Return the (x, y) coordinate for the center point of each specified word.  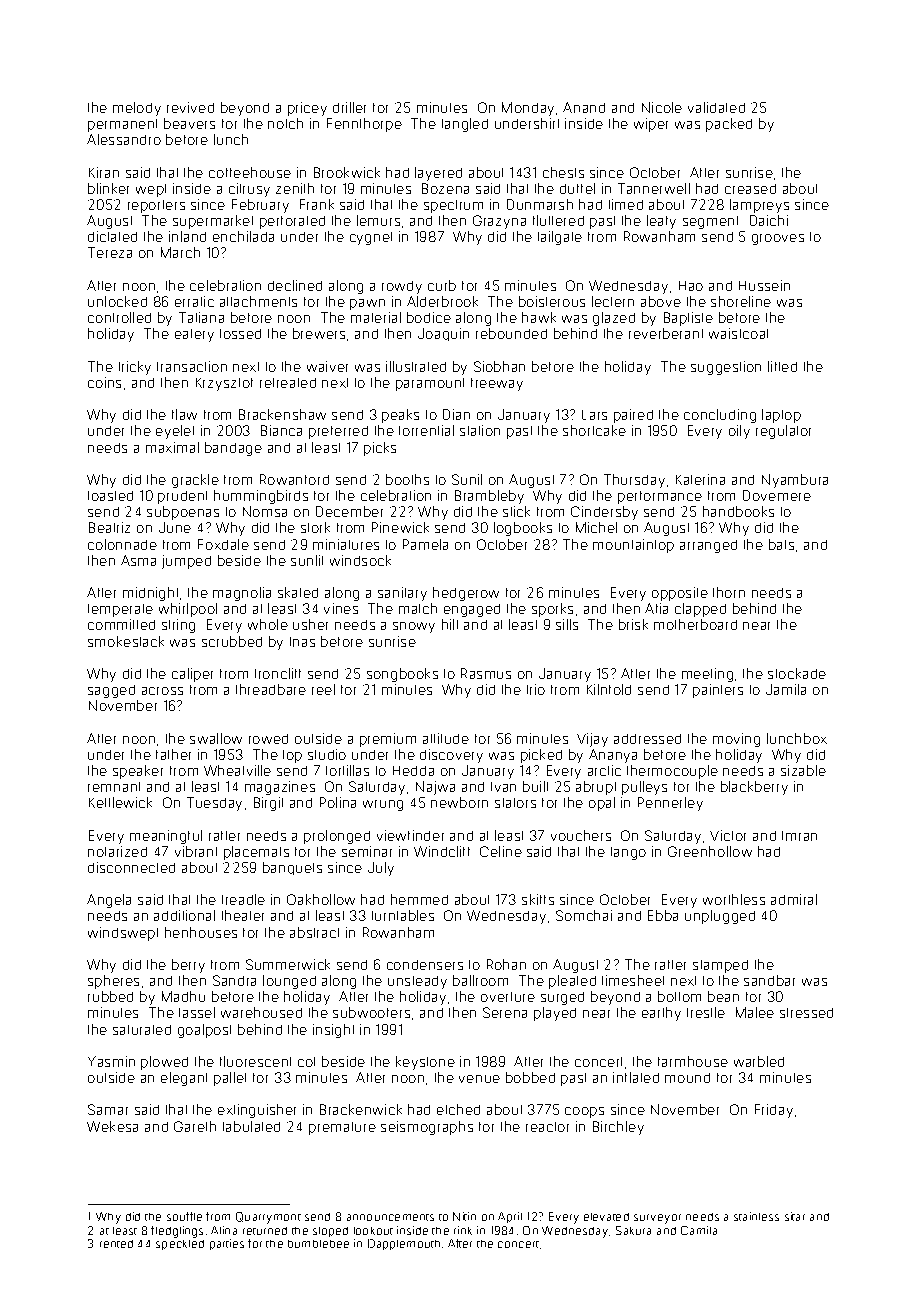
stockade (797, 673)
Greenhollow (710, 851)
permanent (122, 125)
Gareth (195, 1126)
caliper (192, 675)
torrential (426, 430)
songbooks (402, 675)
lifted (782, 366)
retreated (288, 383)
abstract (314, 932)
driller (349, 107)
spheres (113, 982)
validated (716, 107)
